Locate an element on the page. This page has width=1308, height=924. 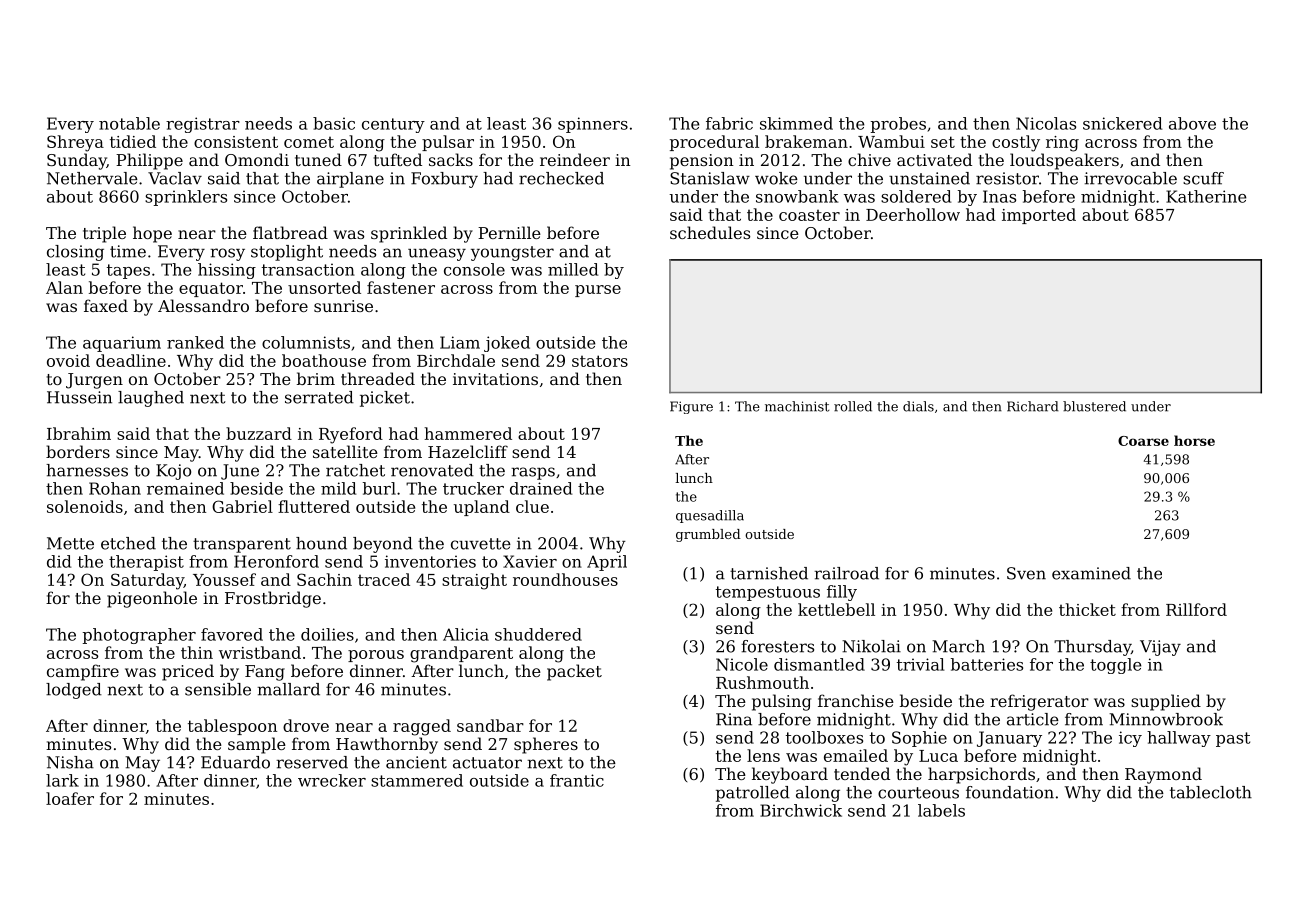
purse is located at coordinates (598, 291).
